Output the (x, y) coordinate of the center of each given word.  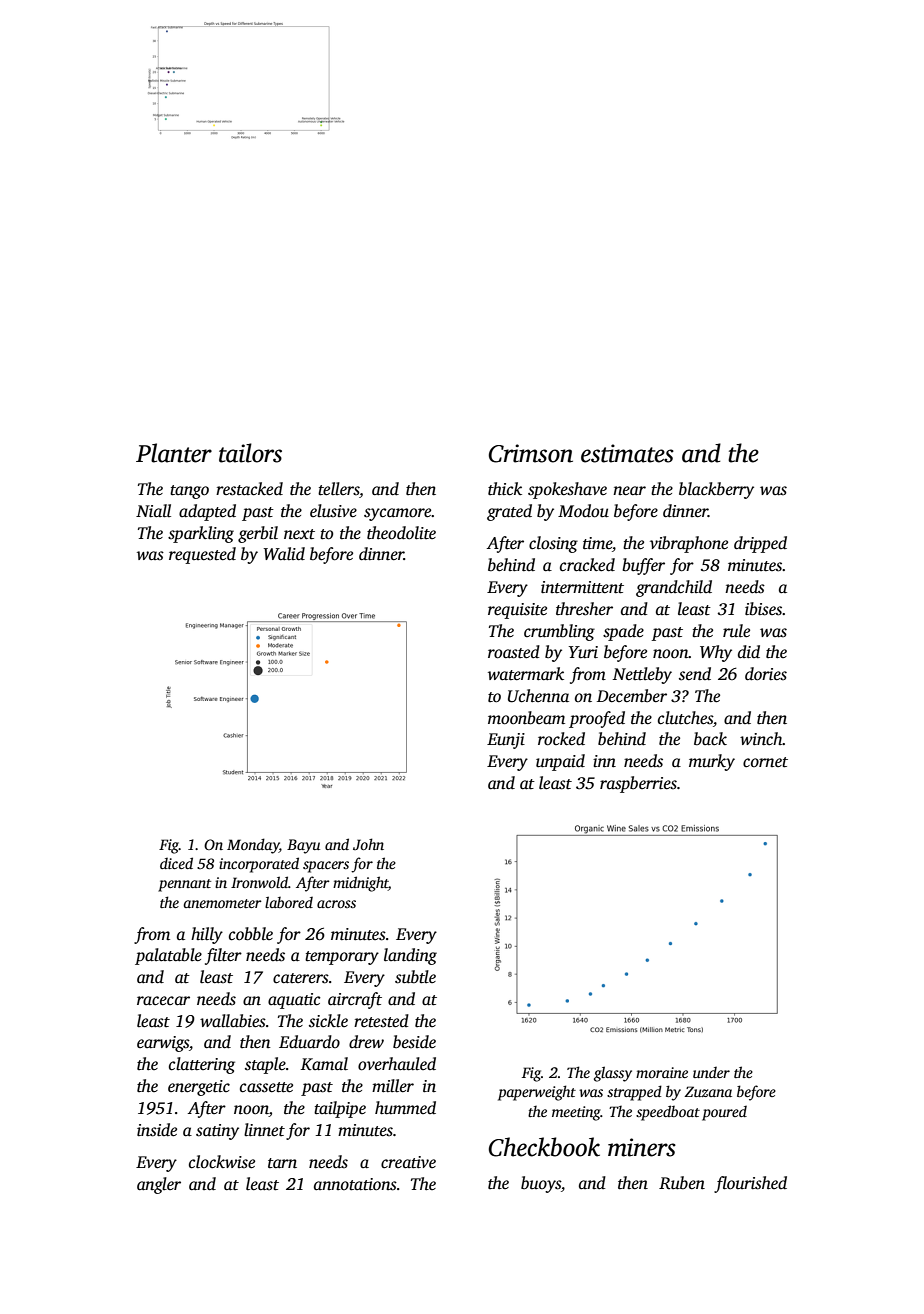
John (368, 844)
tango (189, 492)
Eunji (506, 741)
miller (393, 1085)
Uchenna (538, 696)
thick (505, 489)
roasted (514, 652)
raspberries (638, 784)
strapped (634, 1093)
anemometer (222, 903)
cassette (266, 1087)
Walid (284, 554)
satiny (217, 1132)
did (749, 651)
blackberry (716, 490)
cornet (765, 762)
